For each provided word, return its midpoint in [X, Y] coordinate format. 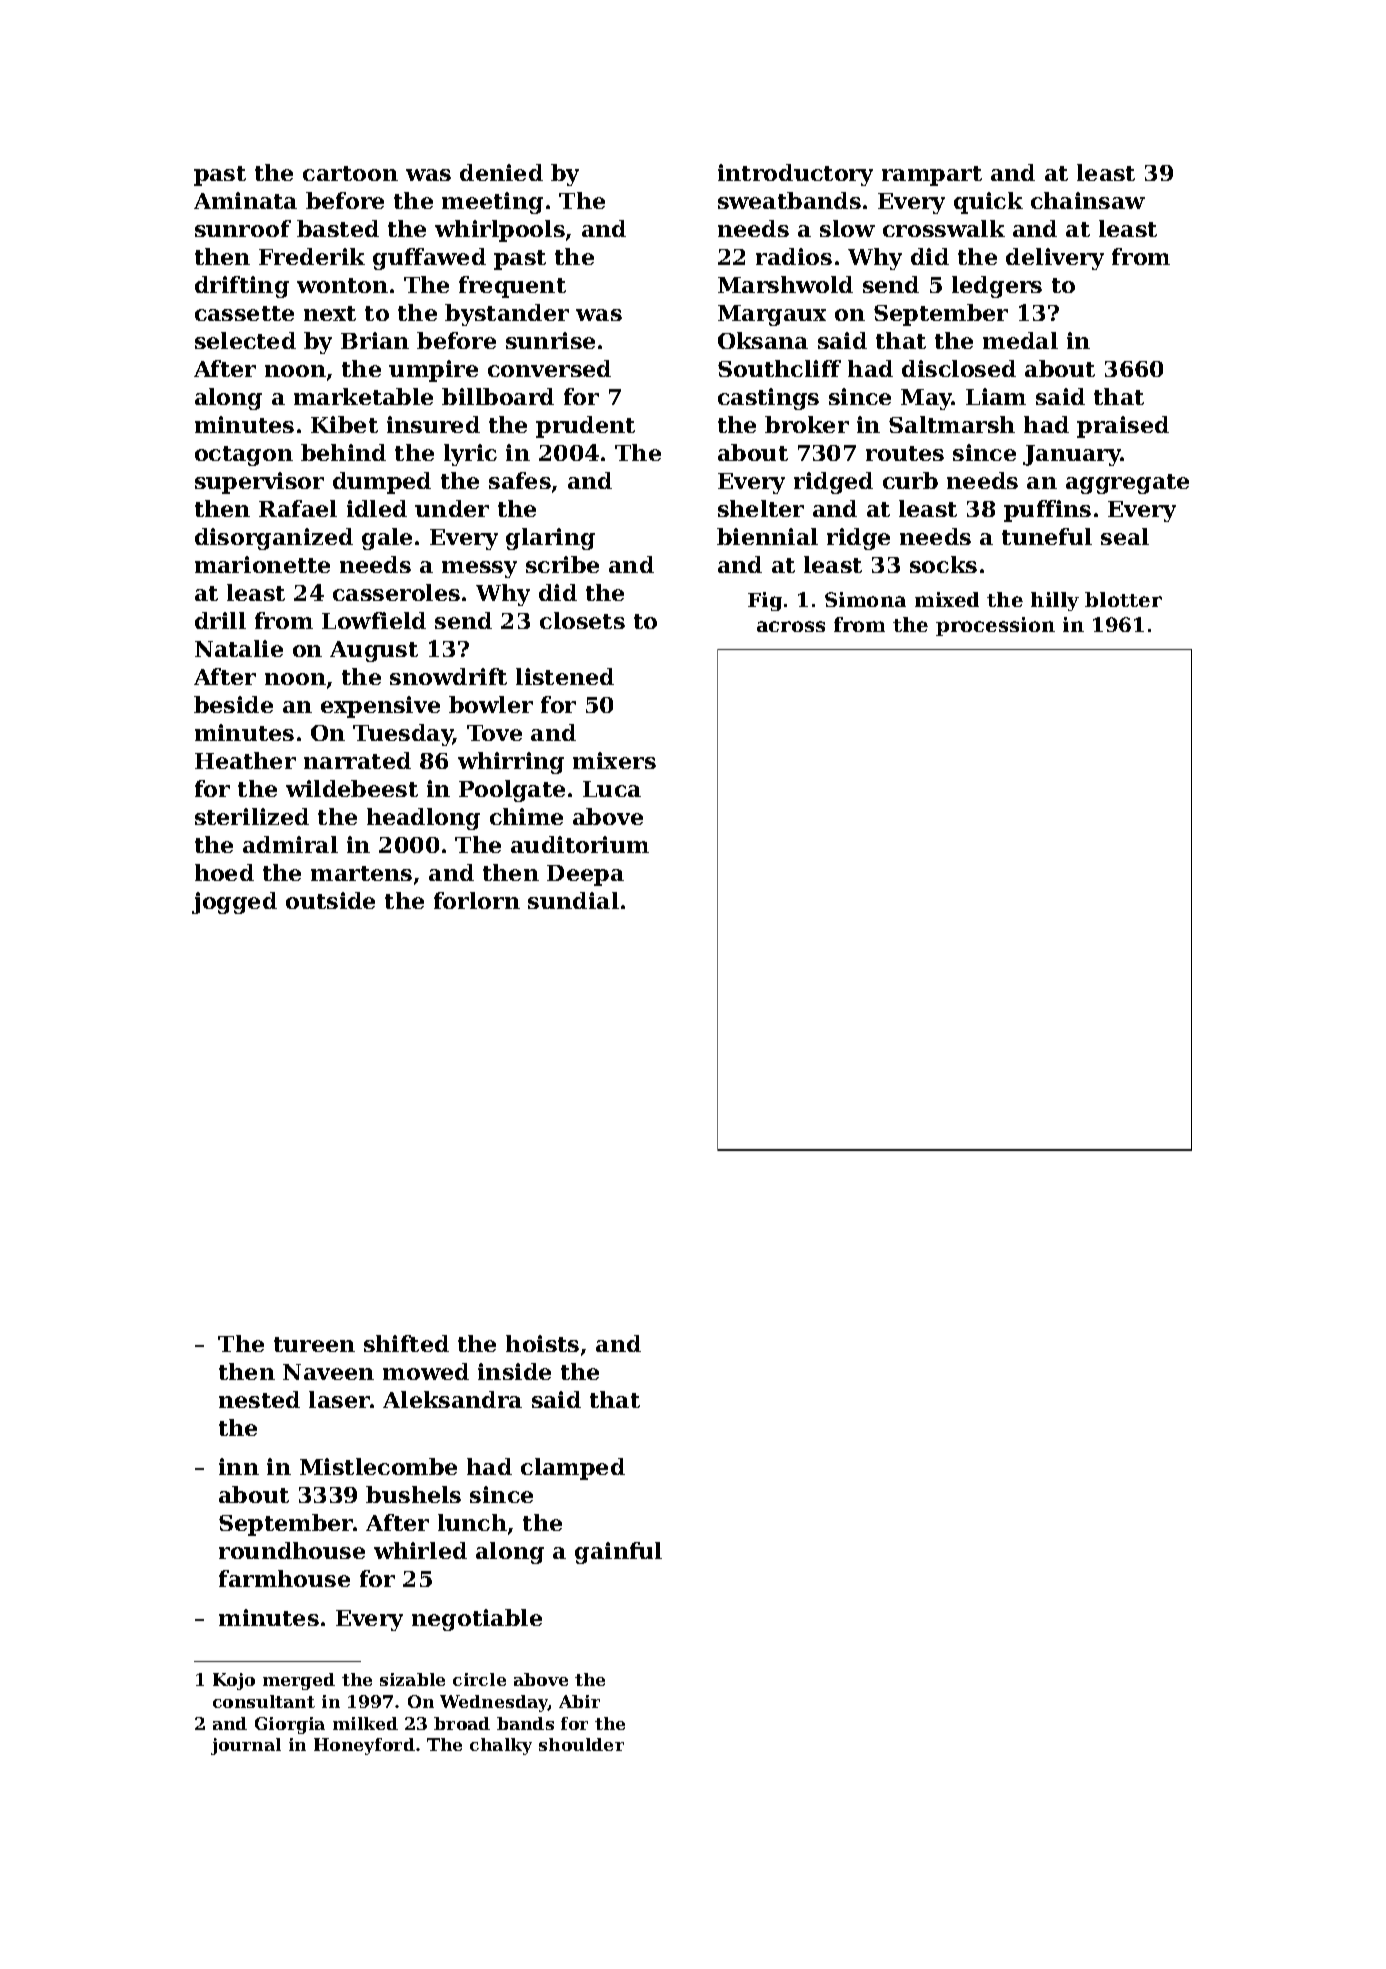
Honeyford [364, 1746]
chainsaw [1088, 200]
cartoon [350, 173]
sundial [573, 900]
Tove [494, 733]
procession [995, 626]
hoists [542, 1343]
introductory [795, 175]
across [791, 626]
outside [330, 900]
